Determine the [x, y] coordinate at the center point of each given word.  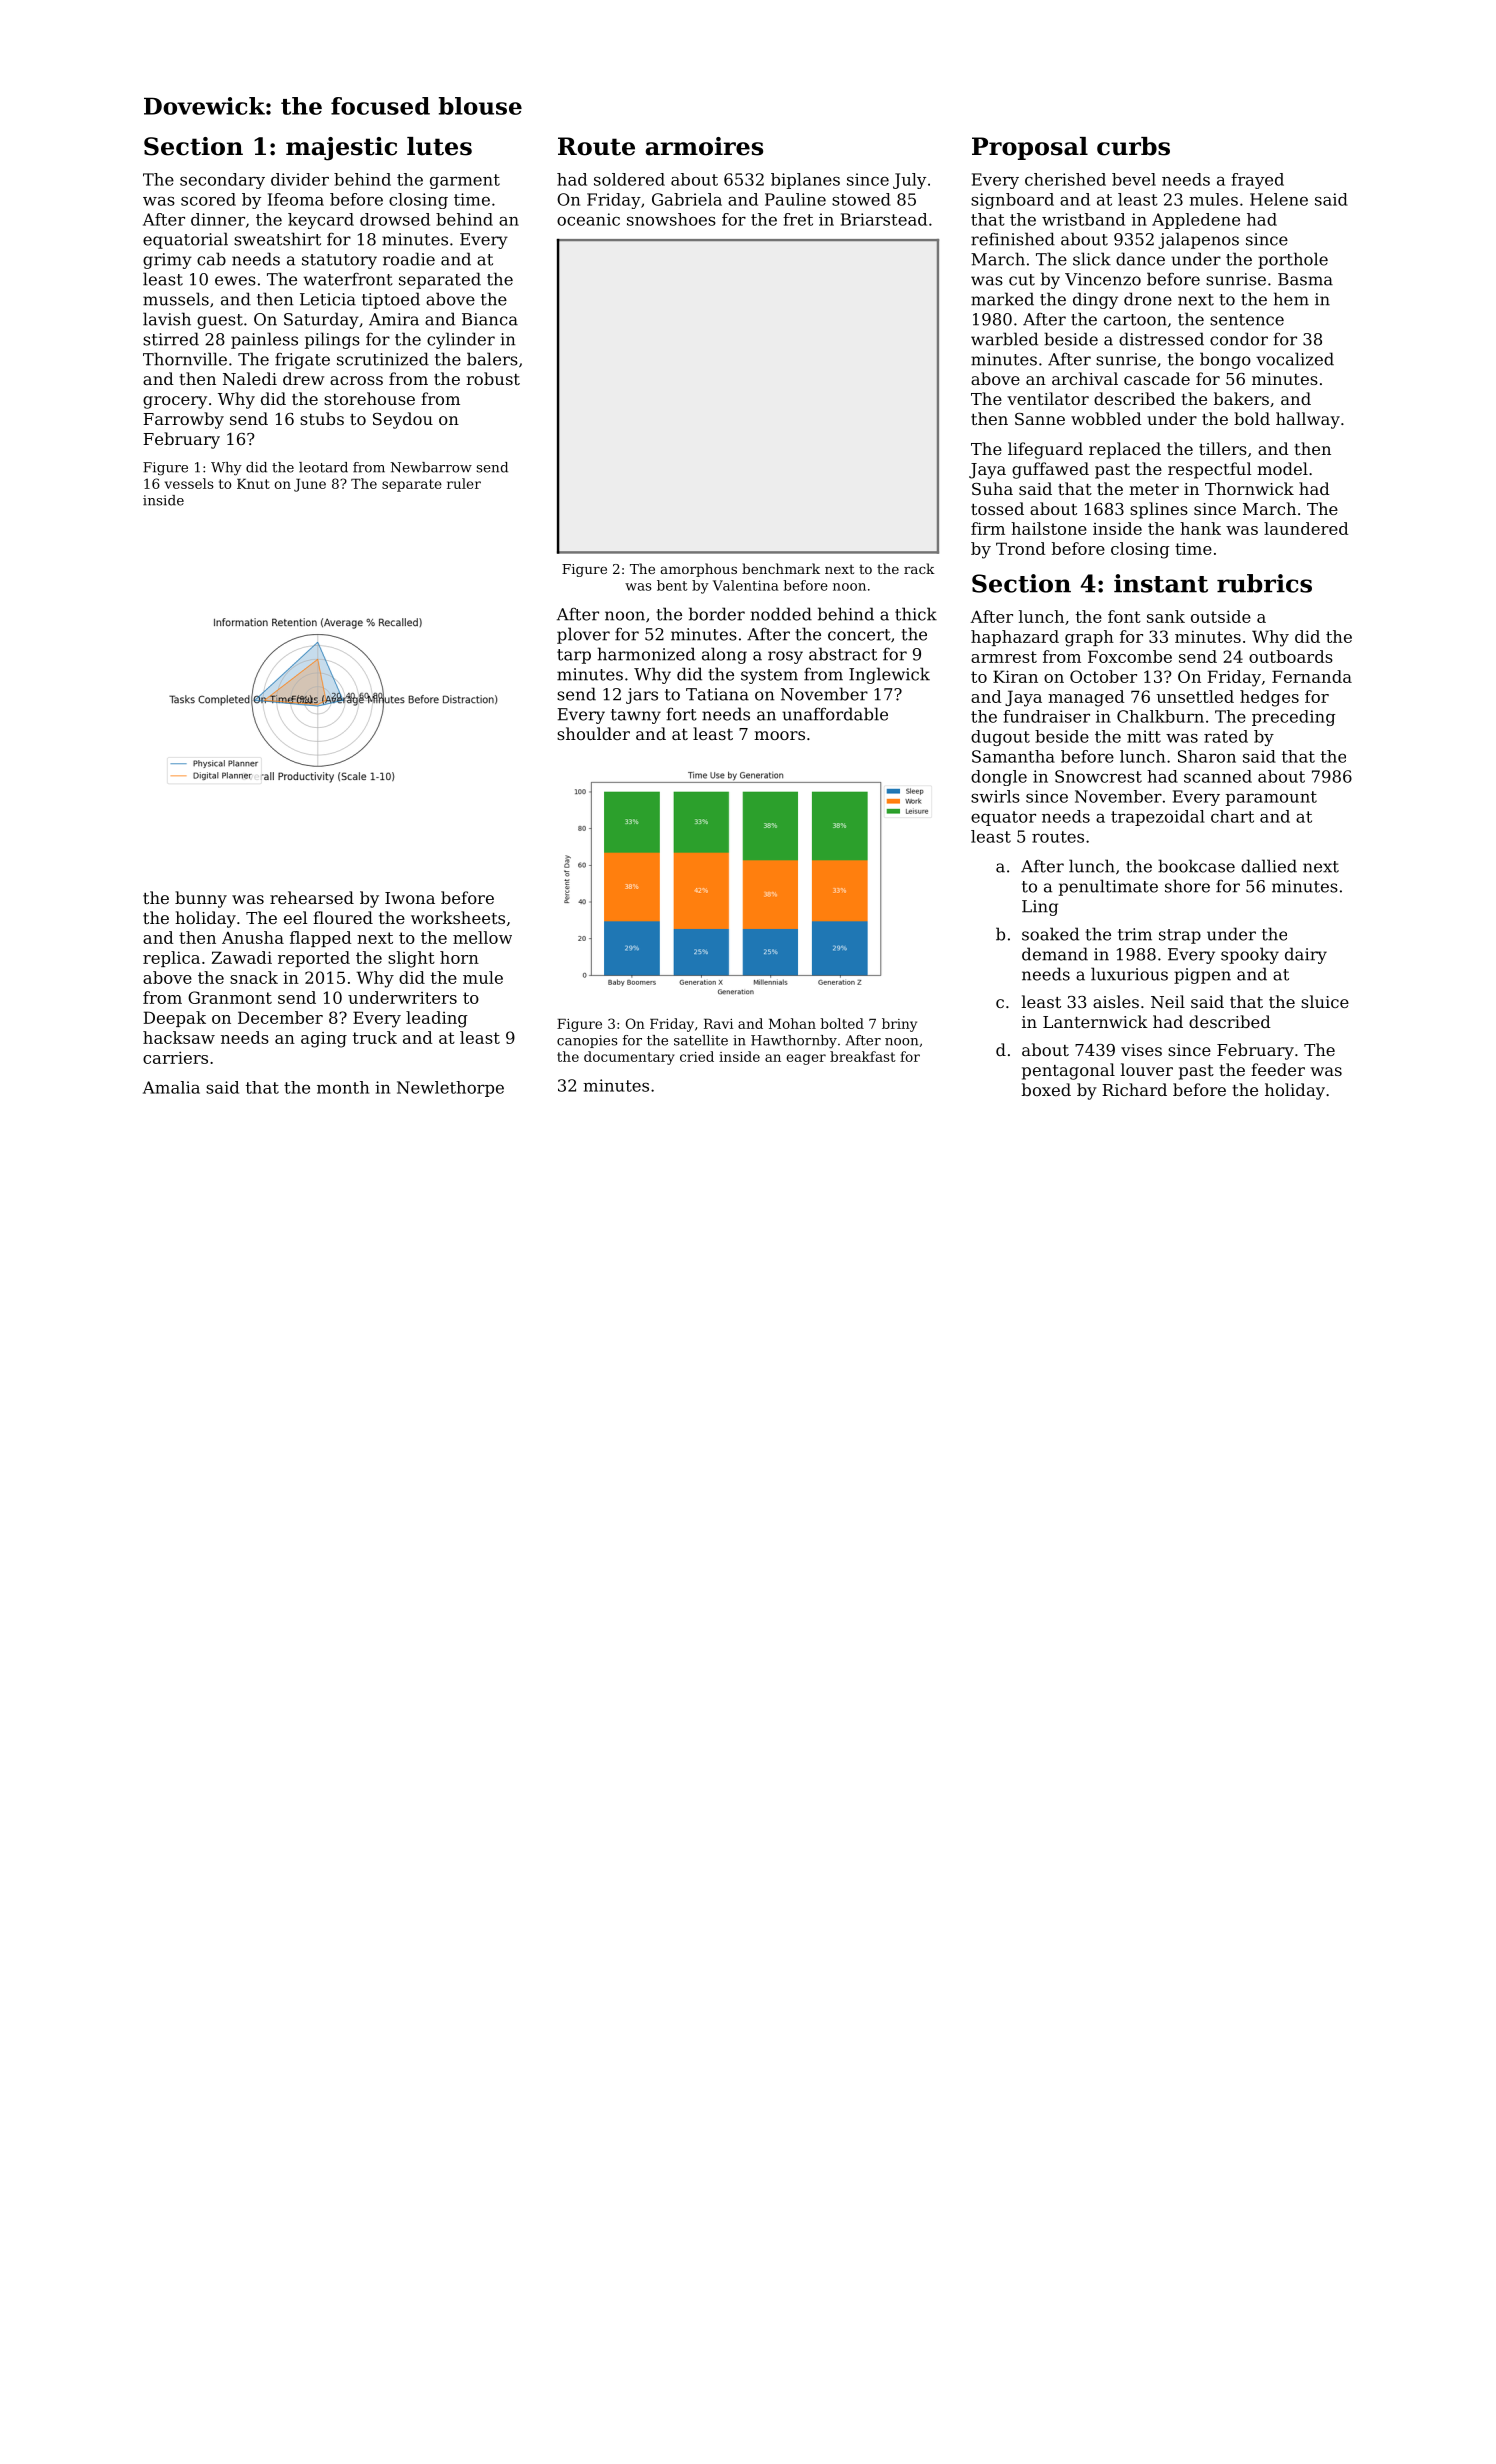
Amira [394, 319]
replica [171, 959]
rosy [785, 657]
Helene [1279, 199]
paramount [1271, 798]
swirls [995, 796]
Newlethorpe [450, 1089]
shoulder [593, 733]
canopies [587, 1041]
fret [798, 219]
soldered [629, 179]
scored [208, 199]
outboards [1291, 656]
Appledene [1196, 221]
